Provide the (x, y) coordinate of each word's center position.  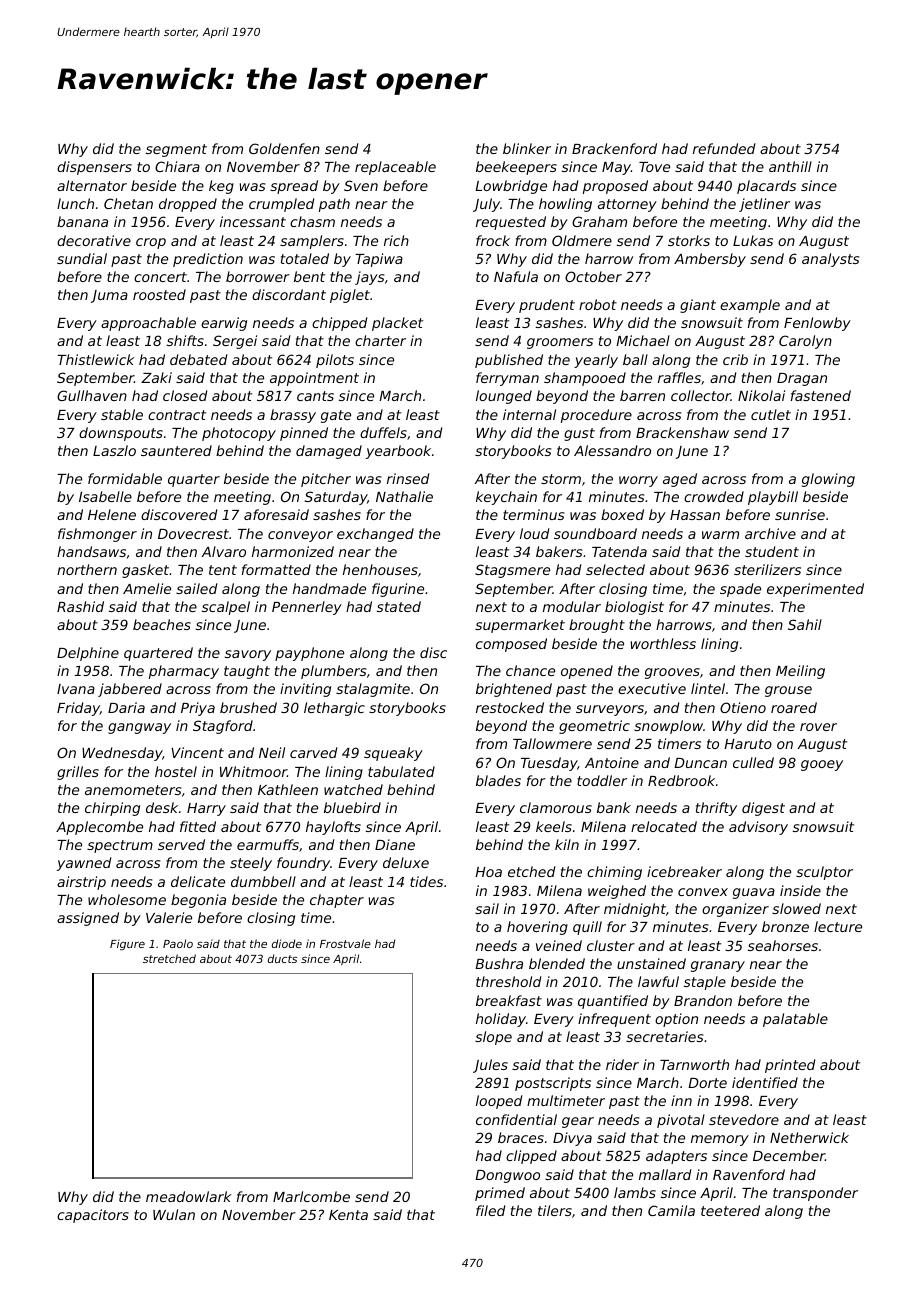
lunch (75, 203)
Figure (127, 945)
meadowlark (188, 1196)
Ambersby (710, 260)
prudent (547, 306)
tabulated (401, 771)
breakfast (509, 1000)
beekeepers (516, 168)
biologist (634, 608)
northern (87, 569)
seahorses (783, 945)
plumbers (333, 672)
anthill (790, 166)
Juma (109, 296)
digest (763, 809)
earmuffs (268, 844)
